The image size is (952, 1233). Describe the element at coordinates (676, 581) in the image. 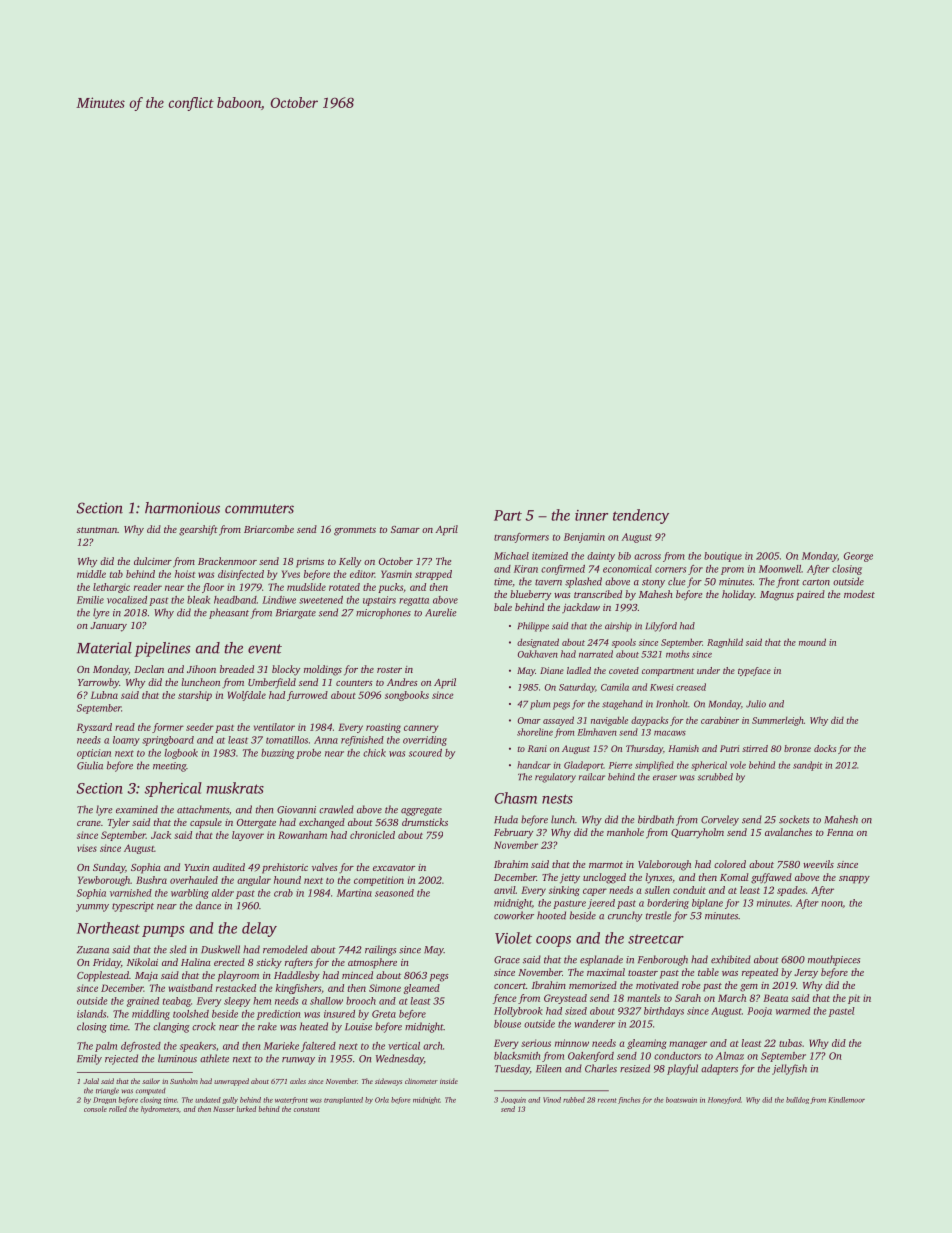

I see `clue` at that location.
